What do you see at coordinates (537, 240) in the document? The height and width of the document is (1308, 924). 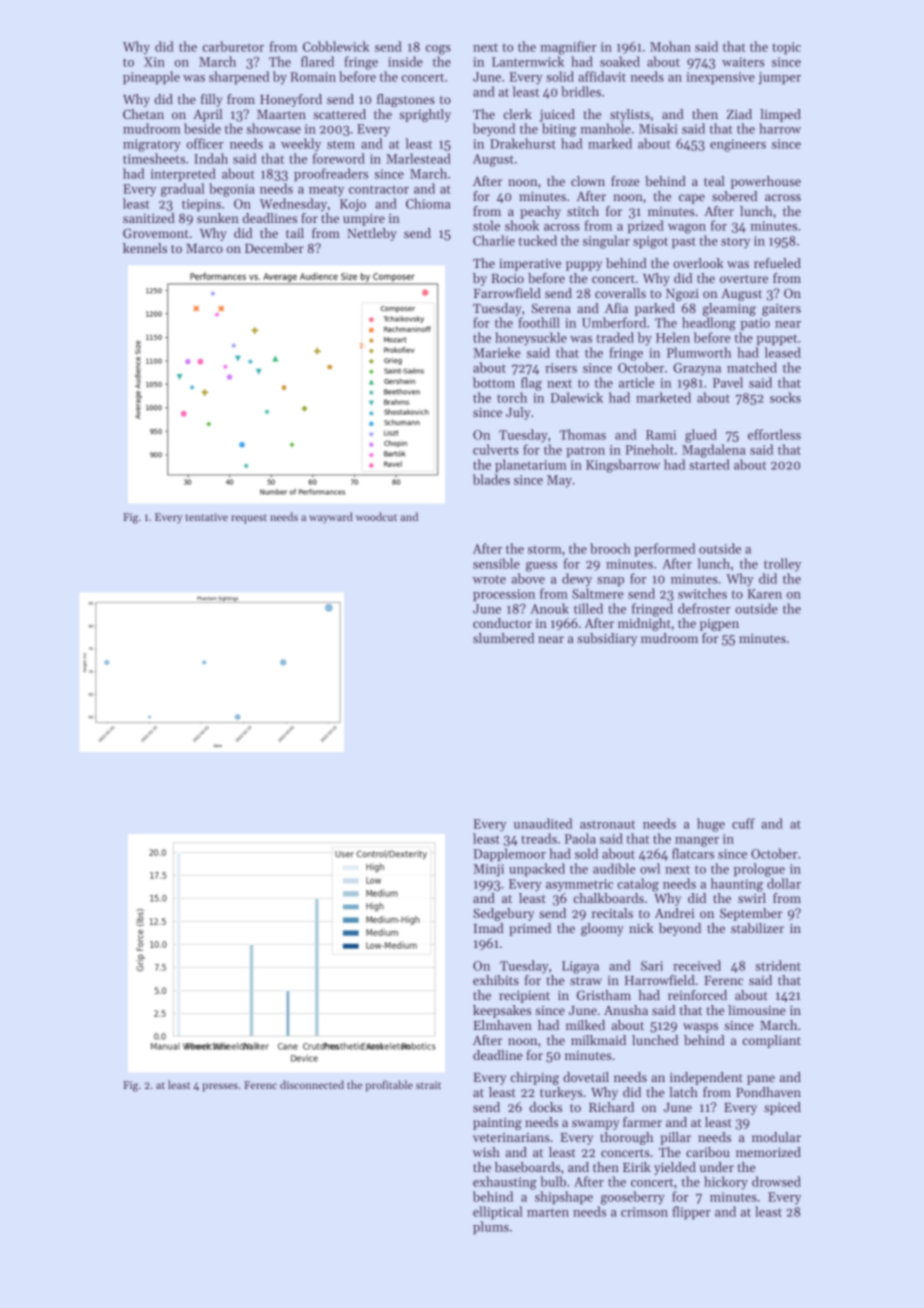 I see `tucked` at bounding box center [537, 240].
